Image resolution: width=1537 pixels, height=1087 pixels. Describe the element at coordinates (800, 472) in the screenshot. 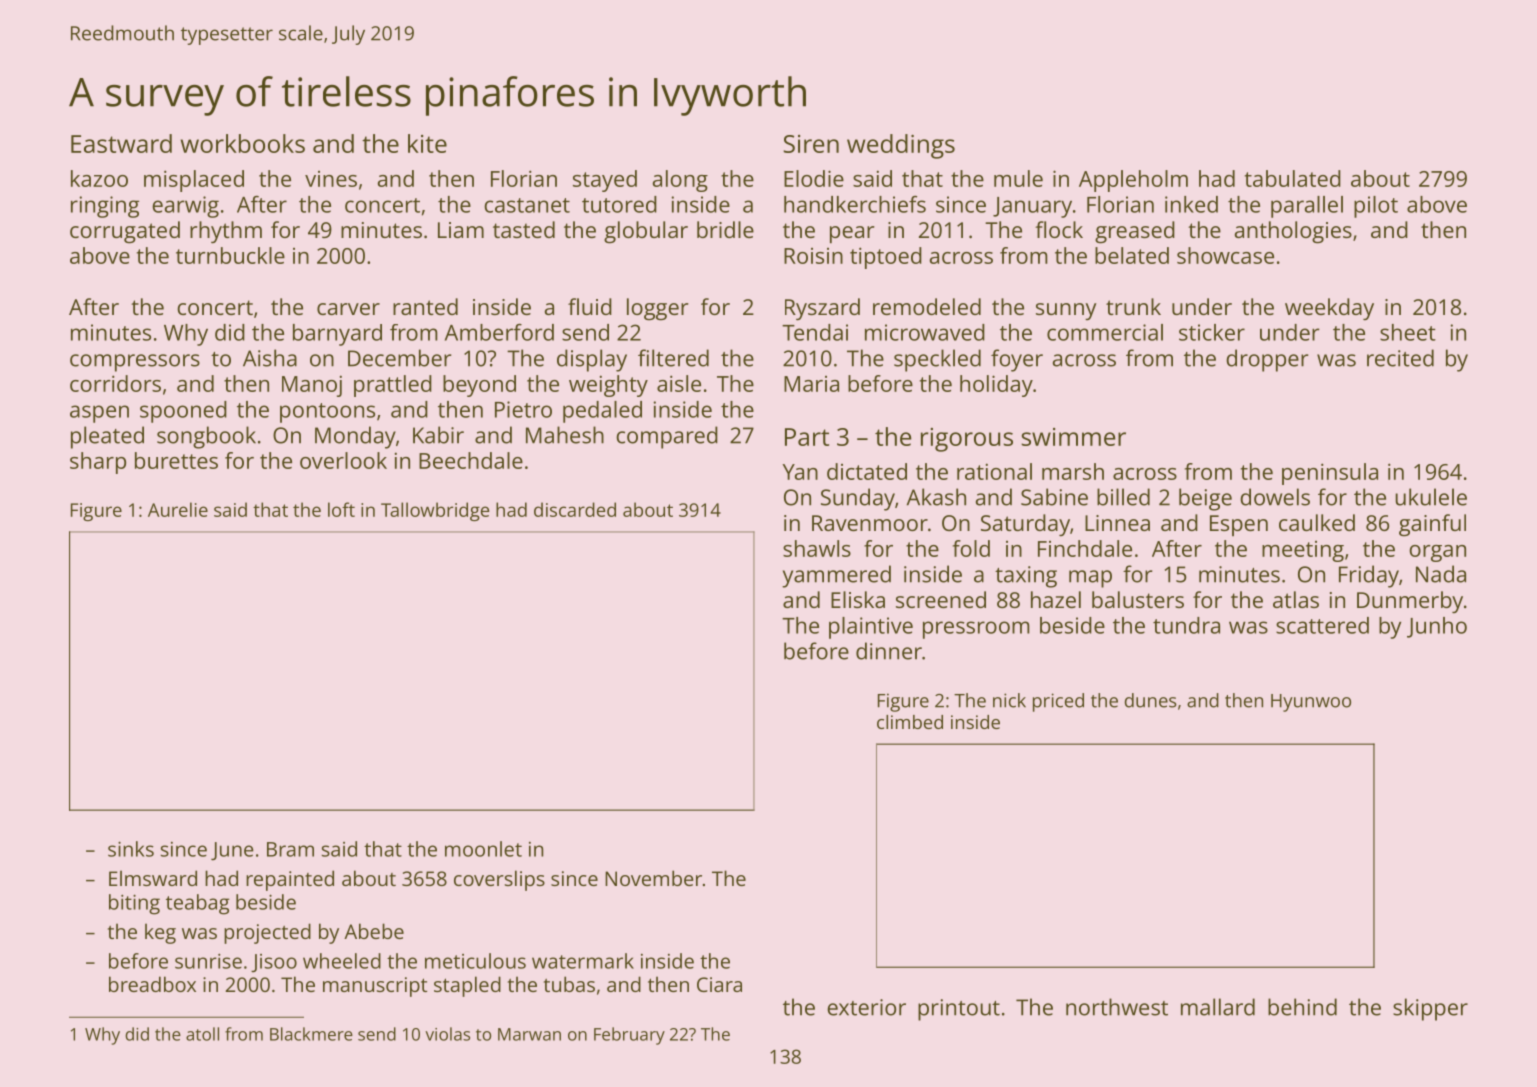

I see `Yan` at that location.
